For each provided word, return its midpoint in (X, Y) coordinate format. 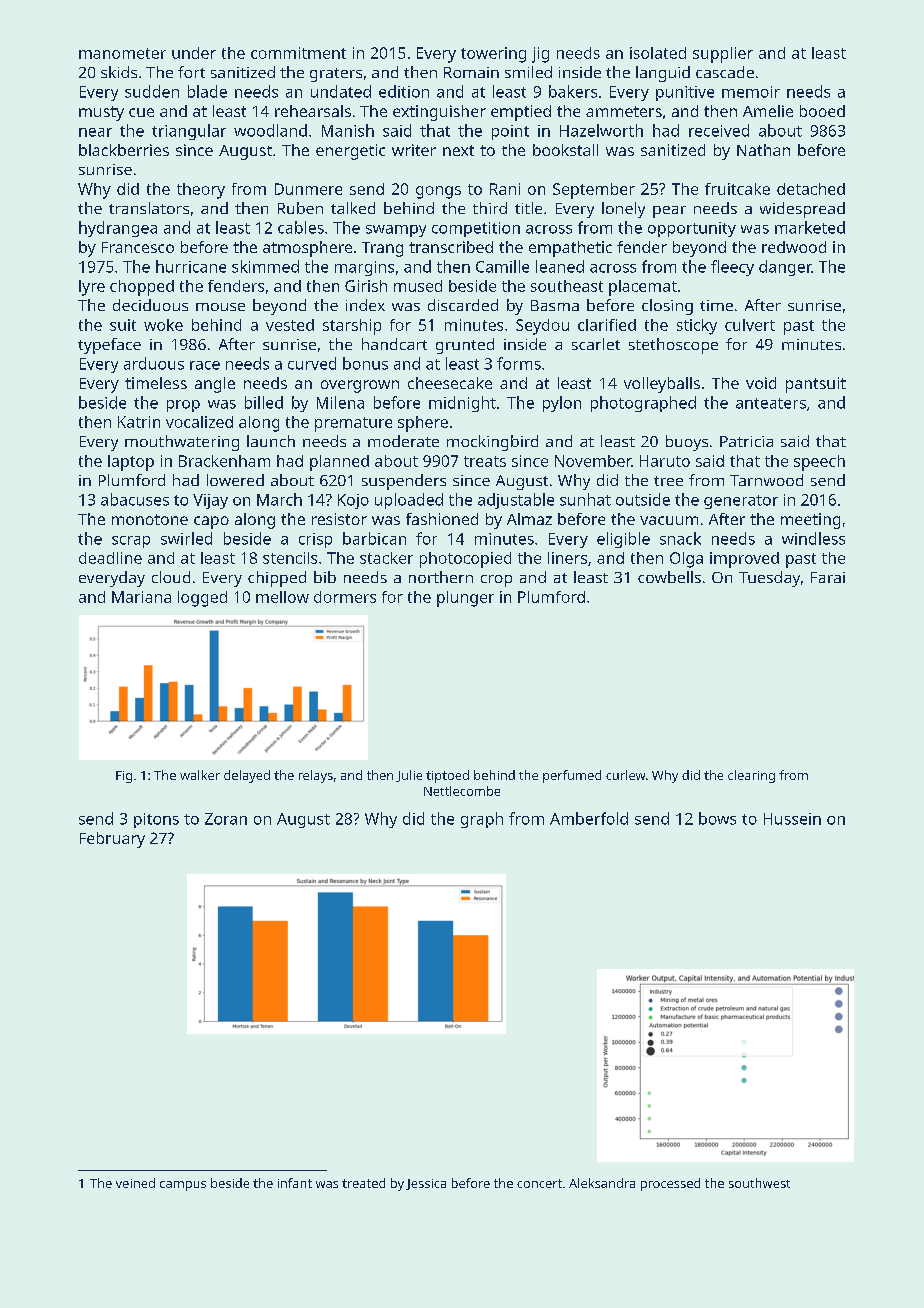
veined (135, 1183)
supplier (723, 55)
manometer (122, 53)
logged (202, 599)
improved (744, 560)
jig (540, 55)
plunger (465, 599)
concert (539, 1183)
